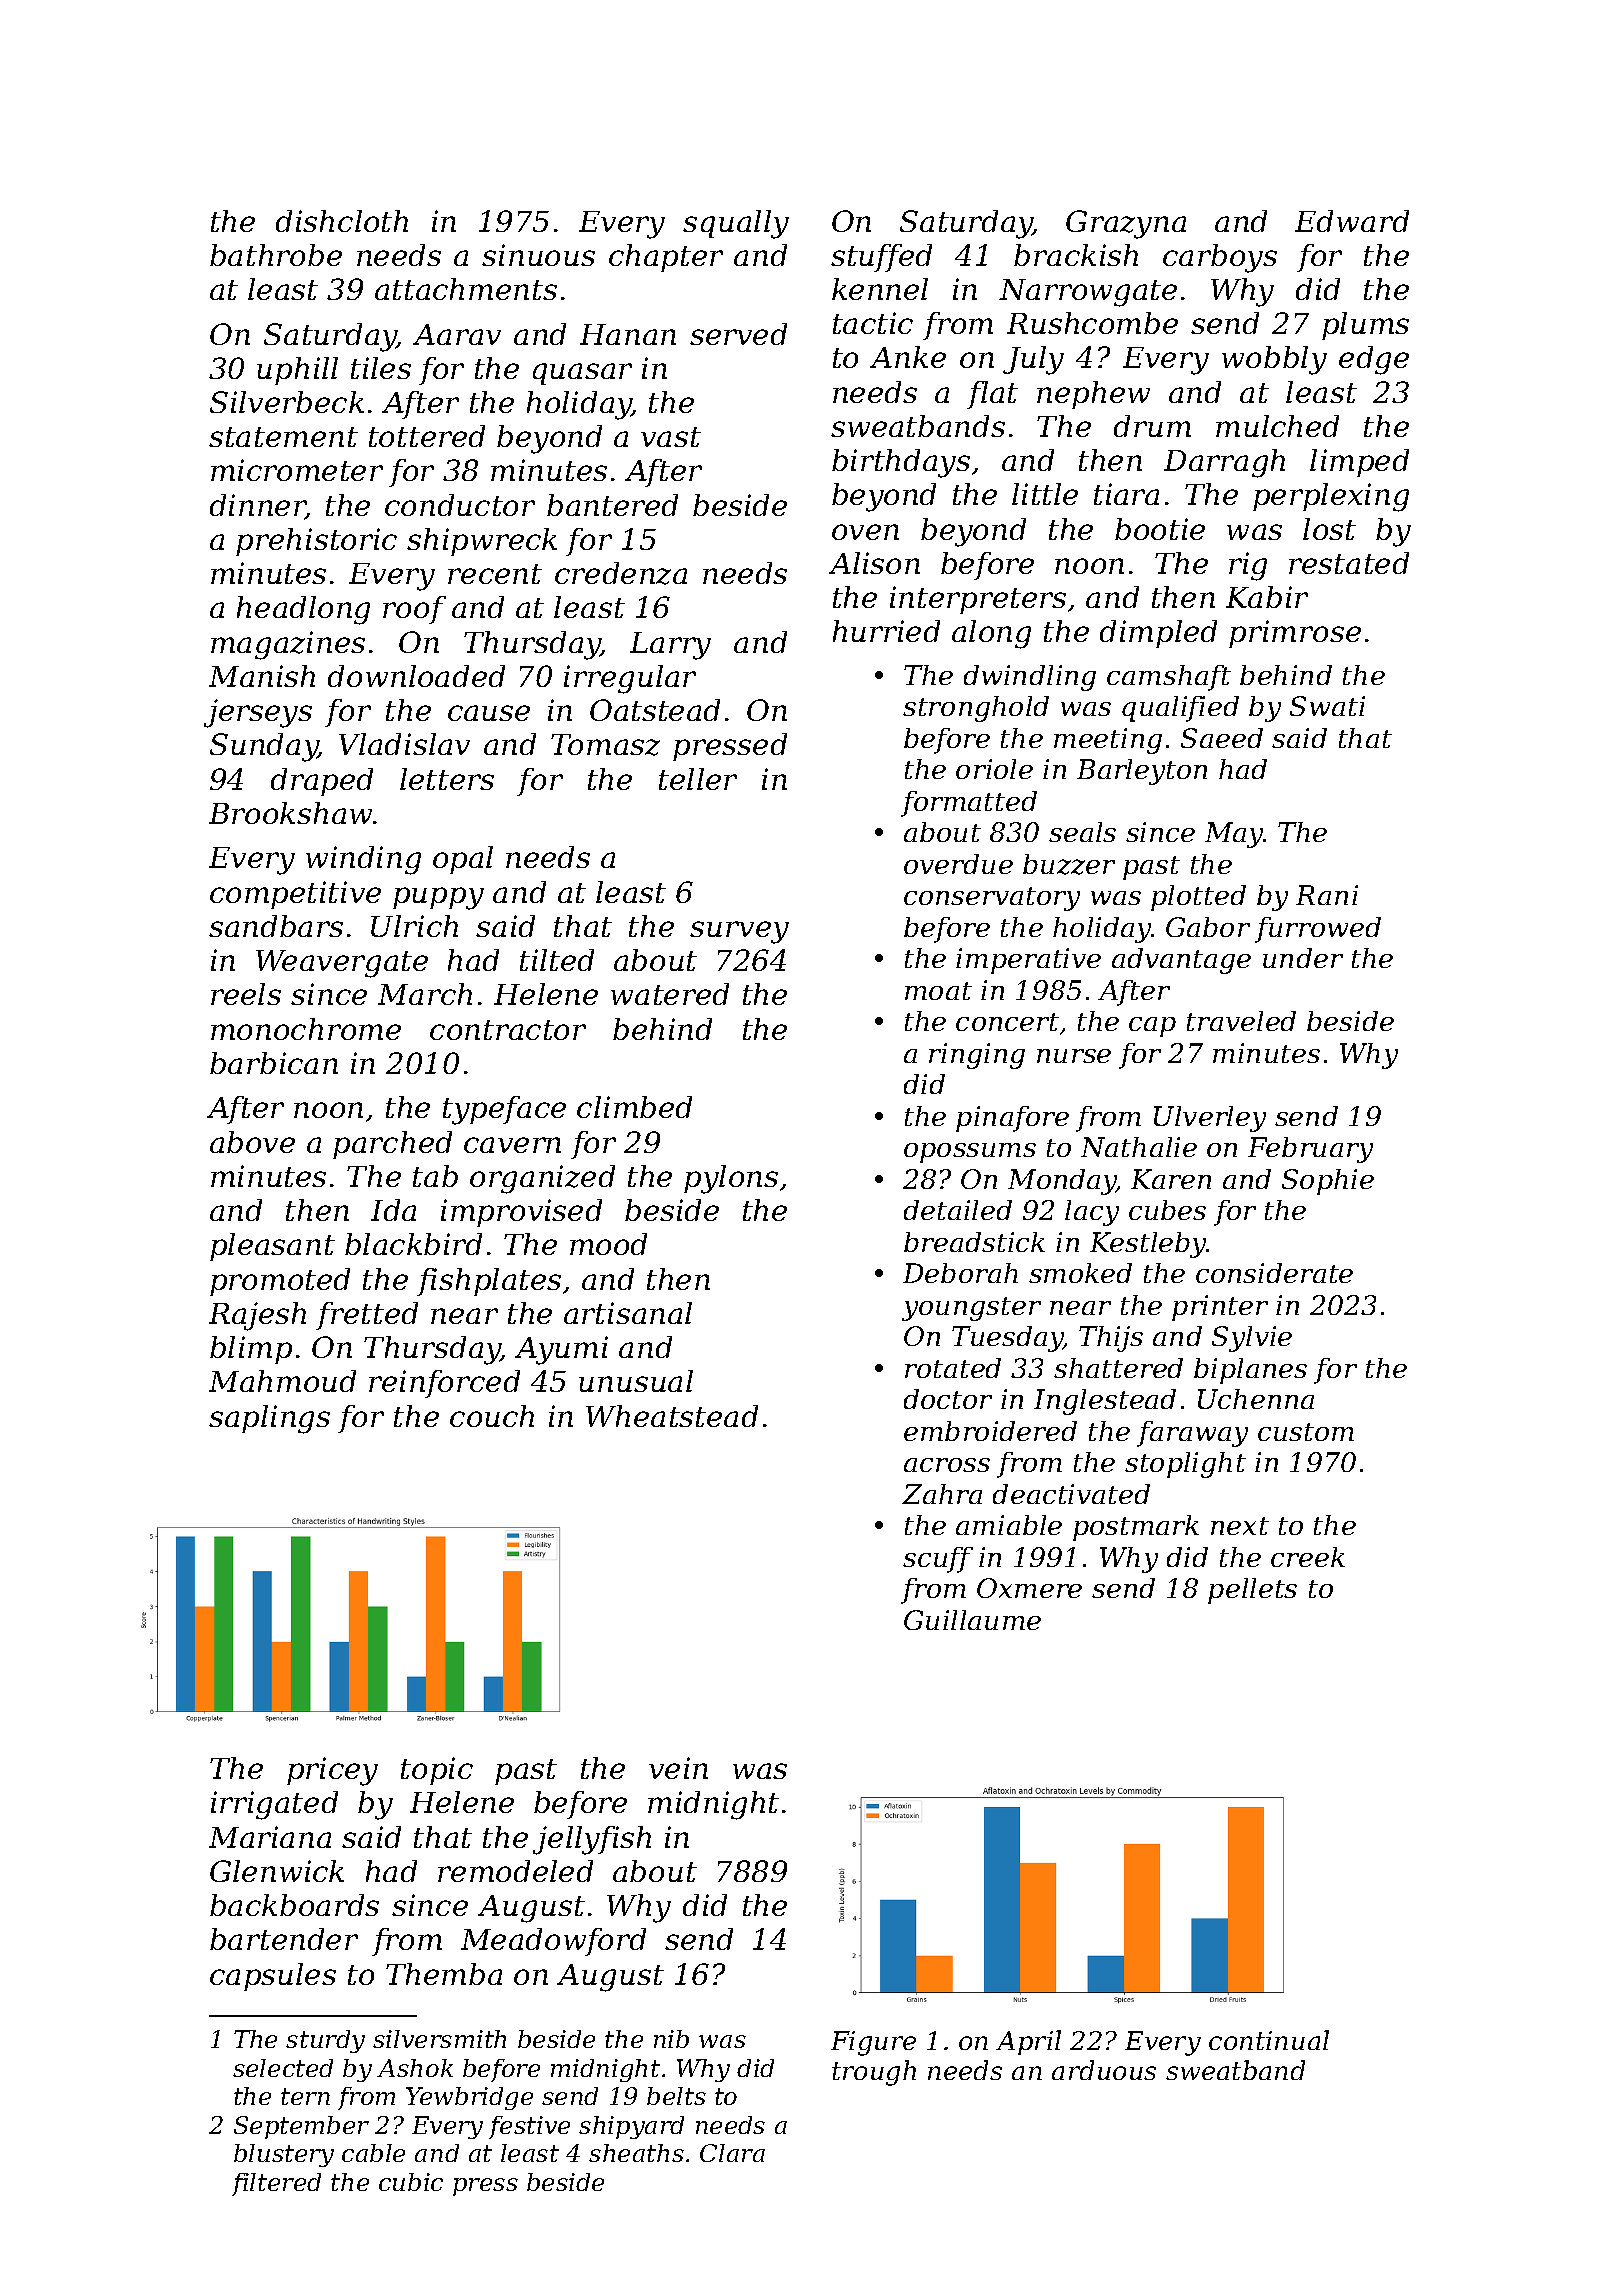  I want to click on perplexing, so click(1331, 497).
